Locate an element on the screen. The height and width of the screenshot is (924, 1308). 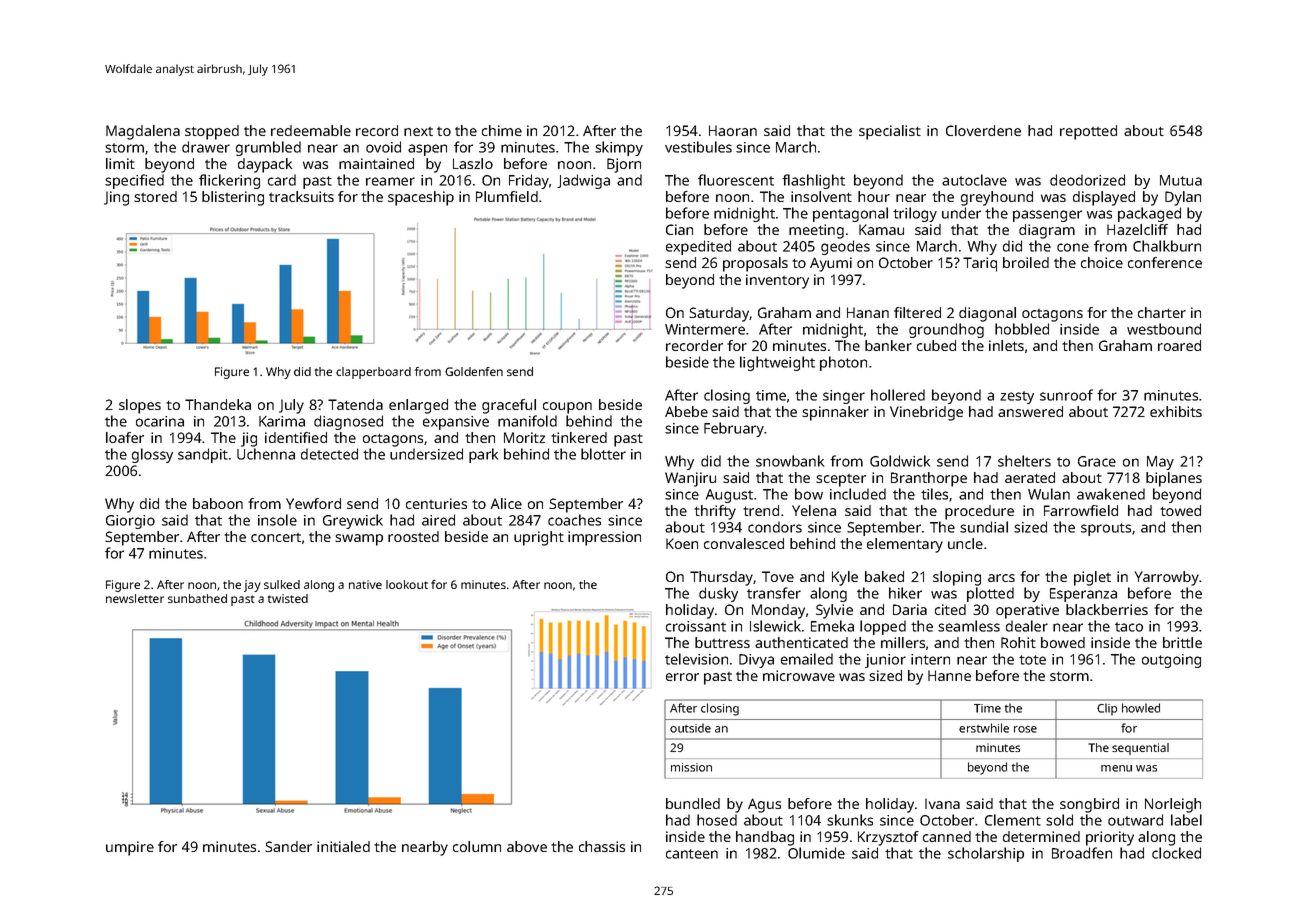
umpire is located at coordinates (130, 848).
